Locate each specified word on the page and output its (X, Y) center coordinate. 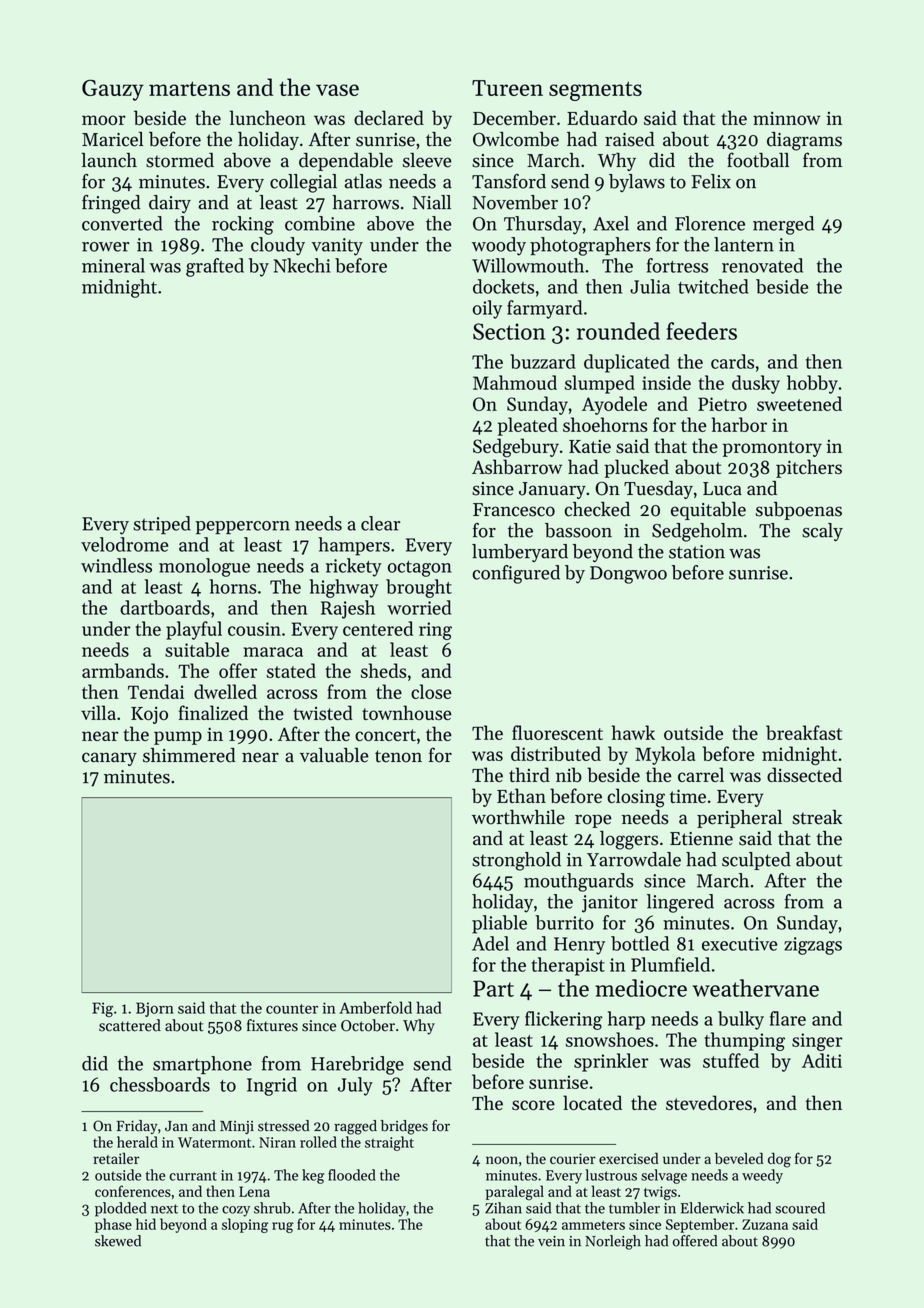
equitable (708, 511)
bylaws (637, 183)
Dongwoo (628, 575)
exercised (629, 1158)
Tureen (507, 88)
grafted (215, 267)
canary (109, 759)
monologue (204, 567)
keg (313, 1176)
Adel (490, 943)
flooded (352, 1175)
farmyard (544, 309)
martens (189, 88)
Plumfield (670, 964)
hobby (812, 384)
